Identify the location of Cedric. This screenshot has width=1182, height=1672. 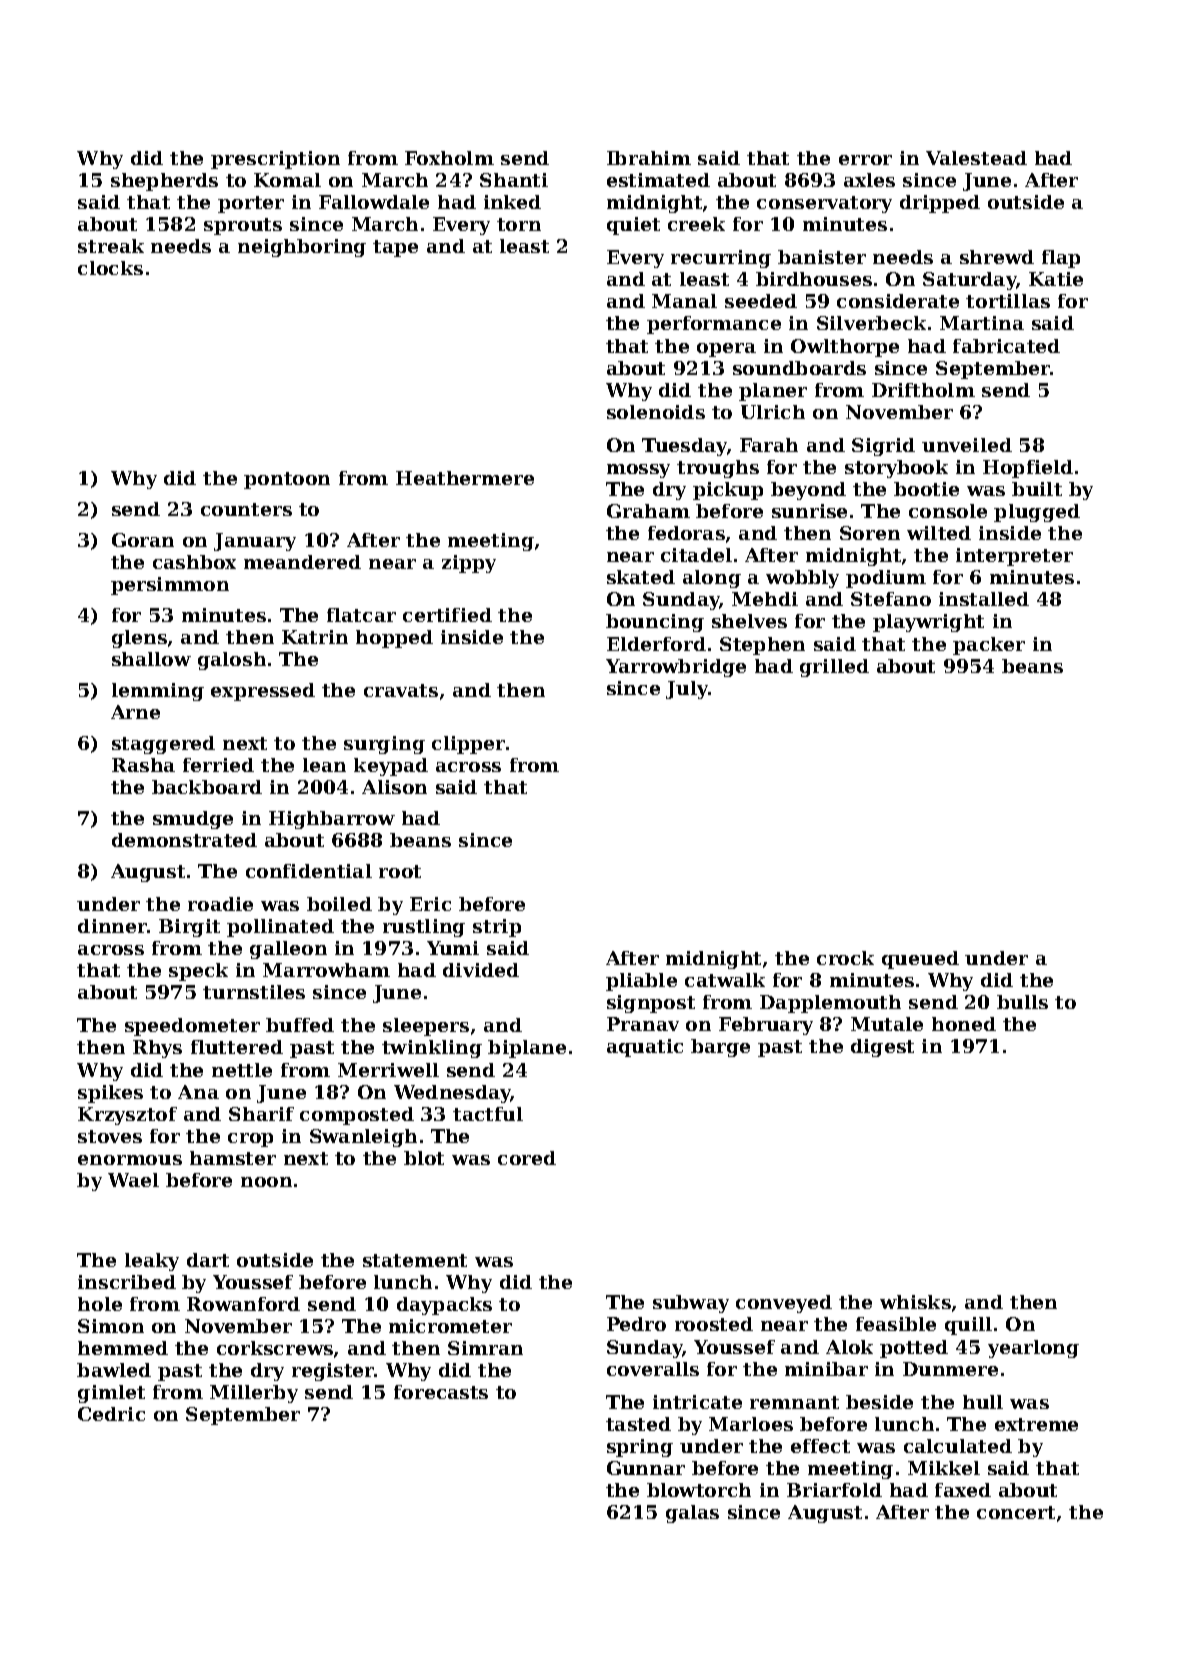
(111, 1414).
